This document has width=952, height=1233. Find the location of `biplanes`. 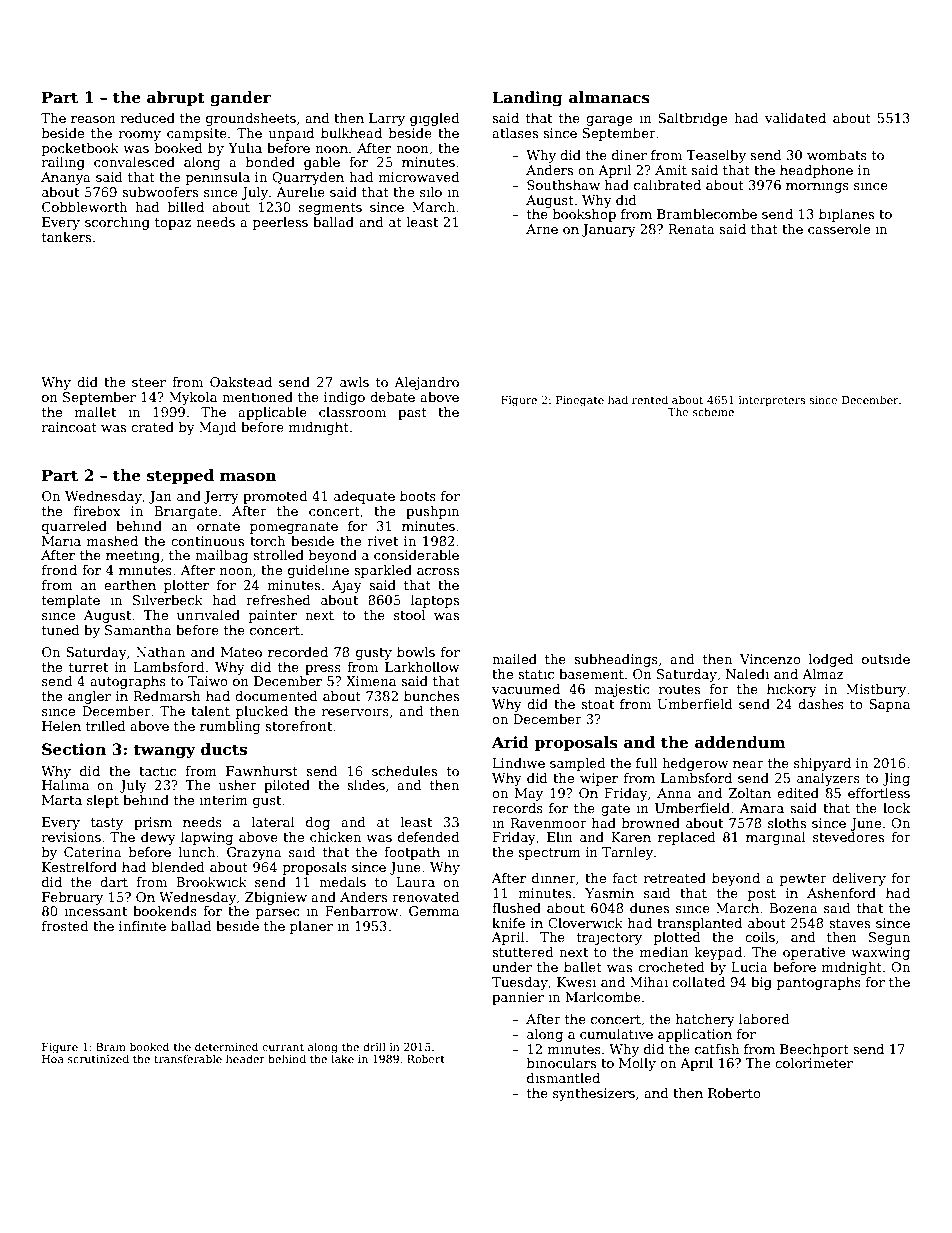

biplanes is located at coordinates (846, 215).
